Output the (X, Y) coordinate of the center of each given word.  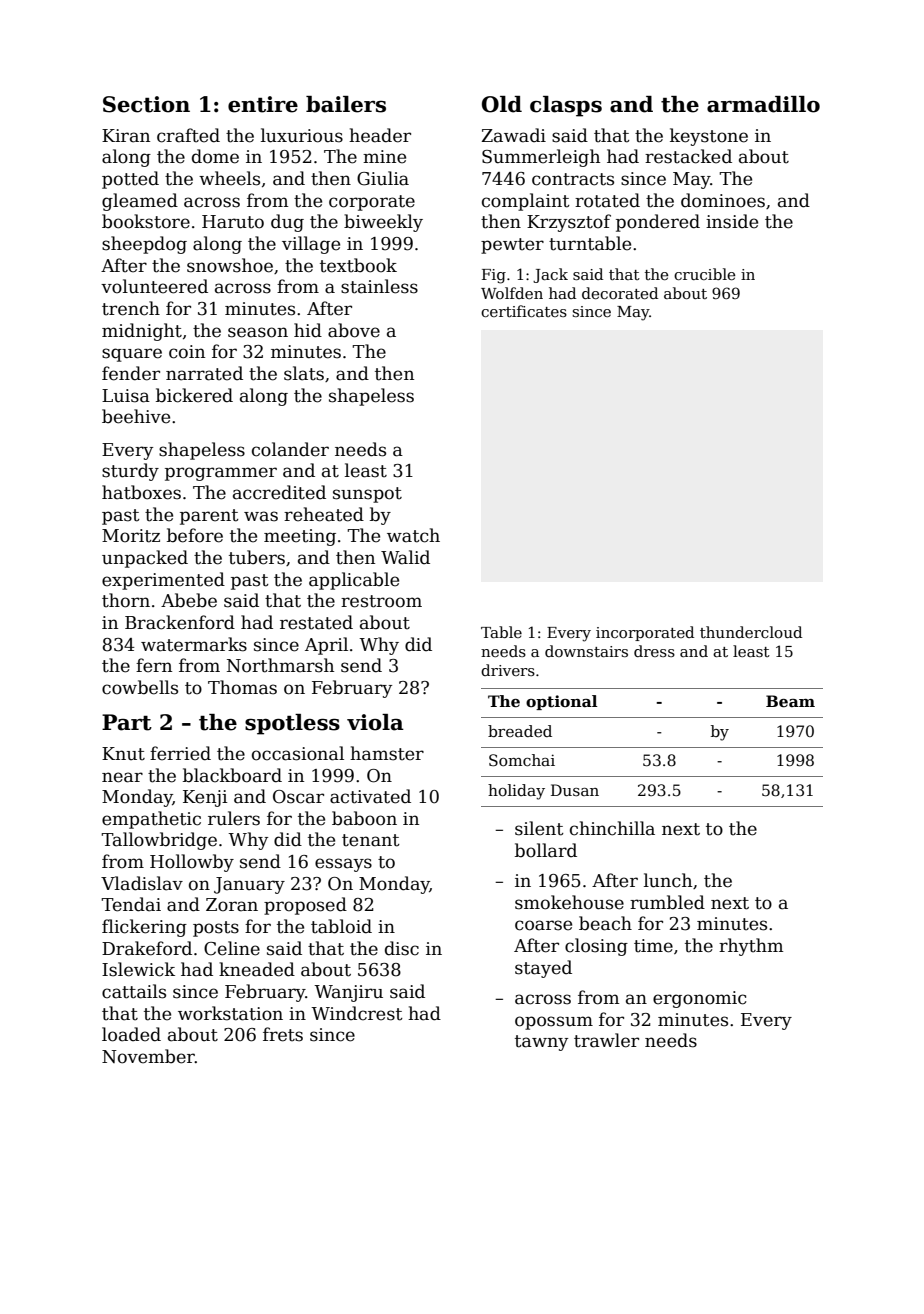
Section (146, 104)
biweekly (383, 223)
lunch (668, 880)
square (132, 355)
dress (654, 651)
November (148, 1056)
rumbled (667, 902)
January (249, 885)
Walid (405, 557)
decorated (620, 293)
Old (502, 104)
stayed (543, 969)
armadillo (763, 104)
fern (154, 665)
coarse (543, 925)
